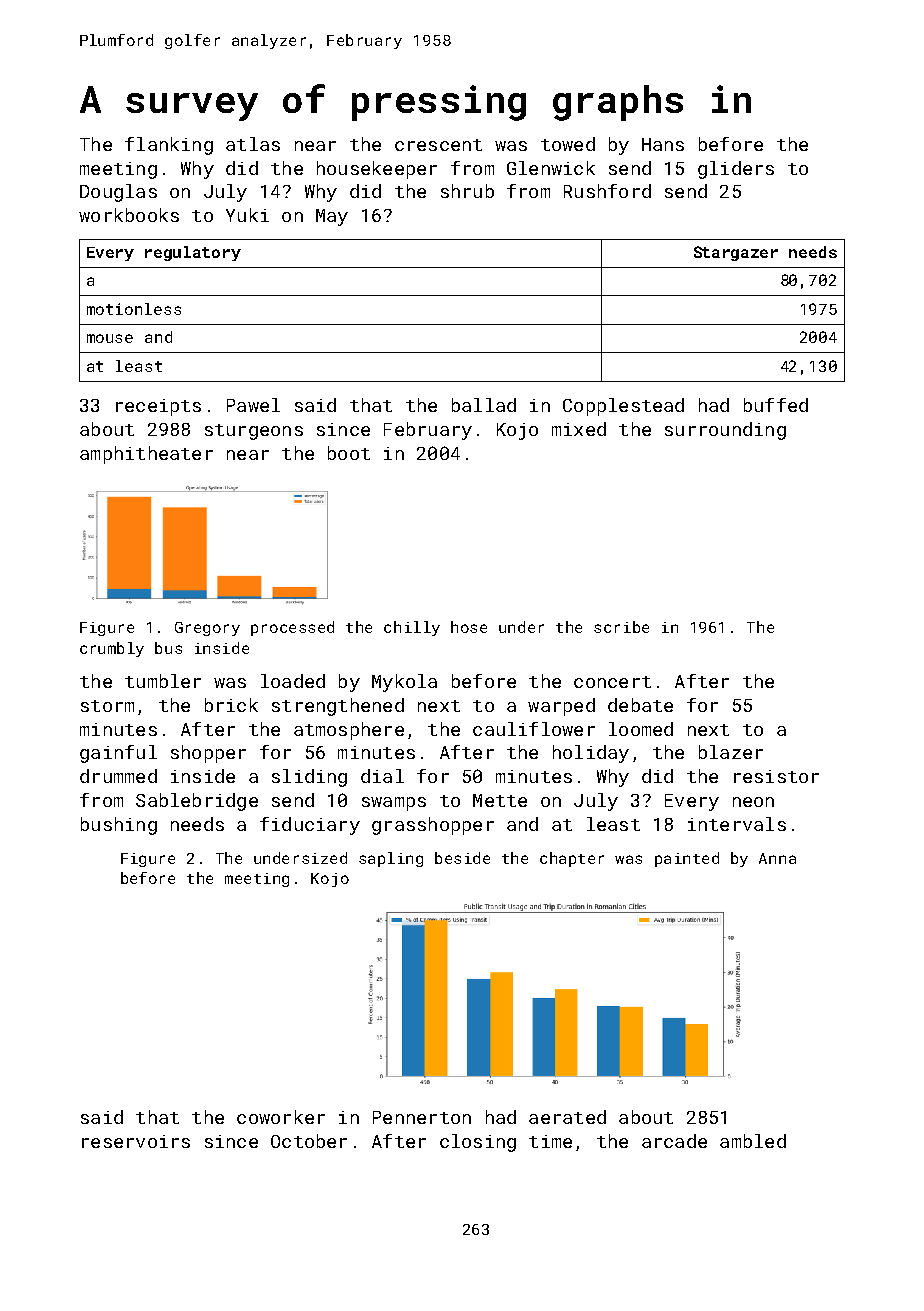  Describe the element at coordinates (623, 407) in the screenshot. I see `Copplestead` at that location.
